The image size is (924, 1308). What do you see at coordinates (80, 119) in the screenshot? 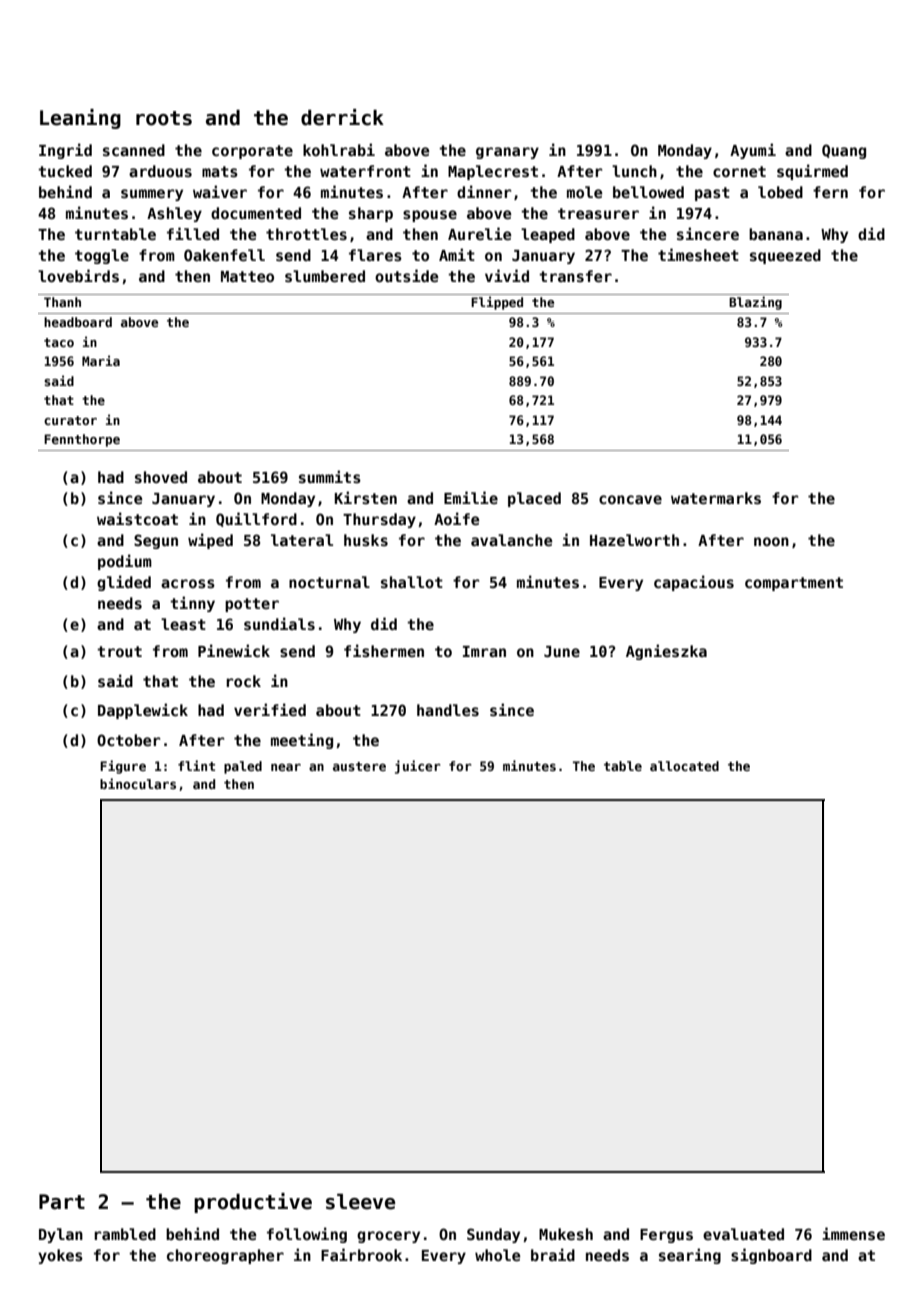
I see `Leaning` at bounding box center [80, 119].
